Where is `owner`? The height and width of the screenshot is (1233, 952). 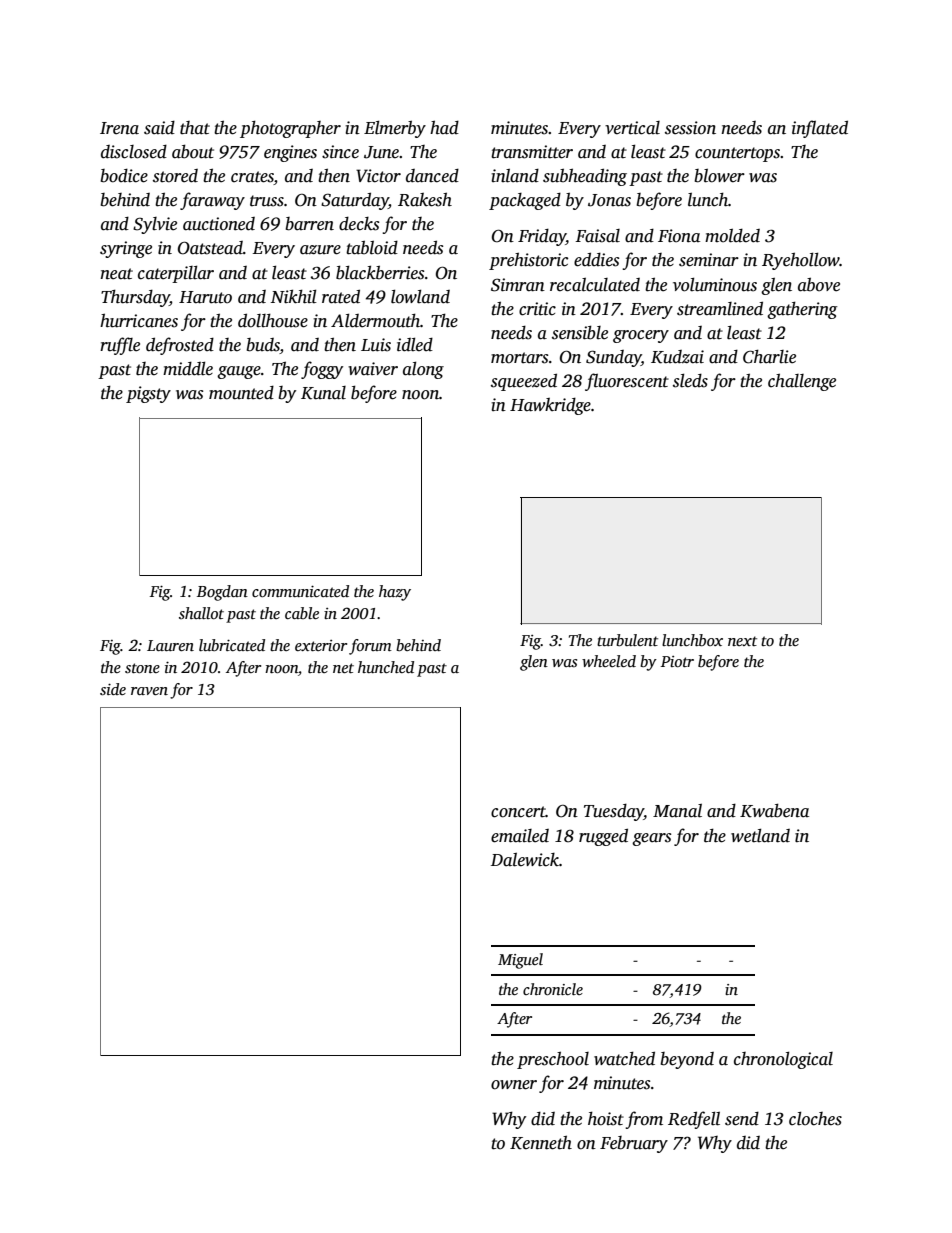 owner is located at coordinates (514, 1085).
